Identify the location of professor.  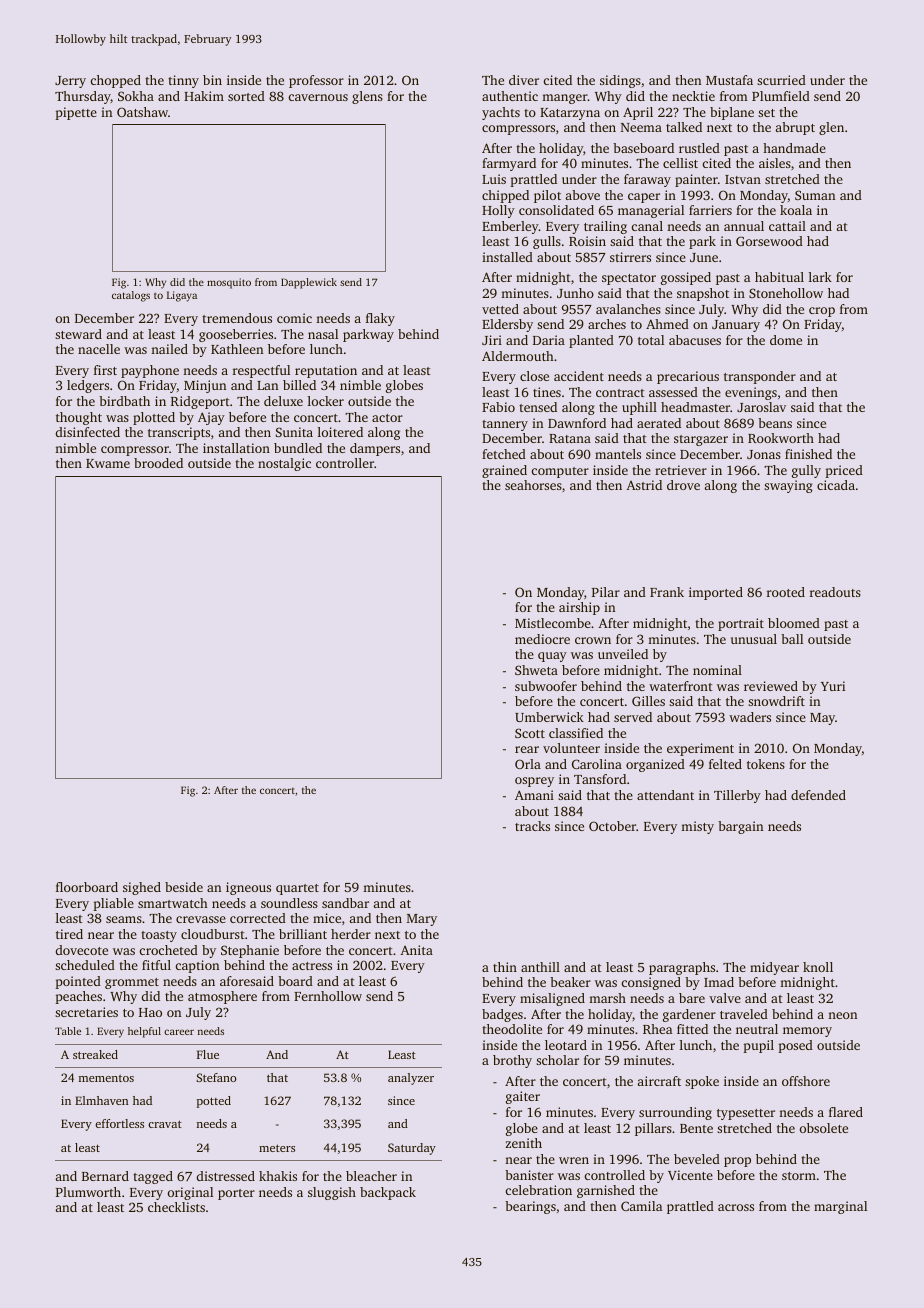
(316, 81).
